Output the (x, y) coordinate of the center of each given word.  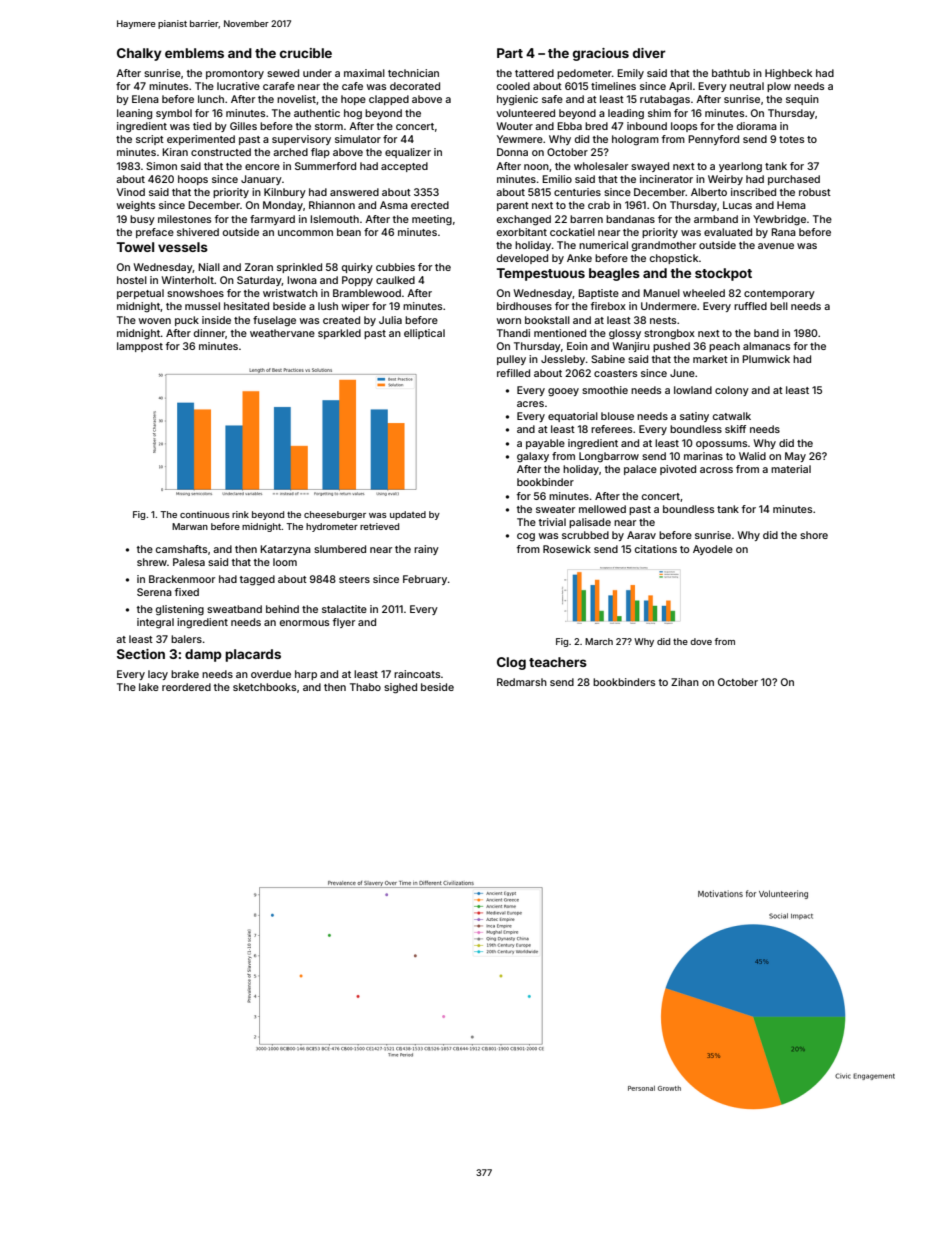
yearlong (740, 167)
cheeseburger (335, 515)
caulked (395, 280)
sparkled (339, 334)
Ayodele (713, 550)
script (150, 140)
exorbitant (522, 232)
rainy (426, 550)
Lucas (737, 205)
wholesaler (601, 166)
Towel (135, 247)
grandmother (664, 246)
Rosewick (567, 549)
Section (141, 654)
